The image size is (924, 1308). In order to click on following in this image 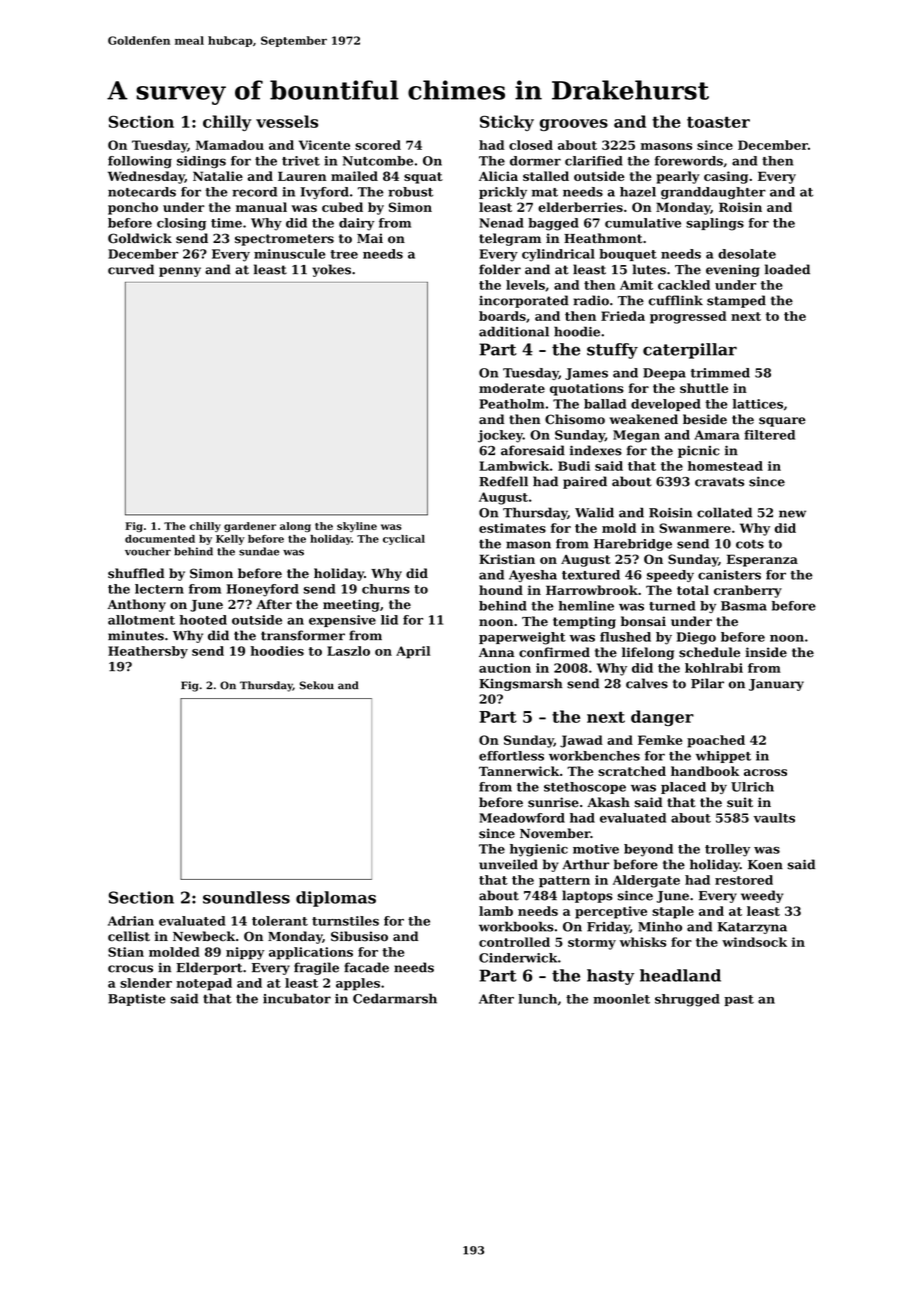, I will do `click(140, 162)`.
